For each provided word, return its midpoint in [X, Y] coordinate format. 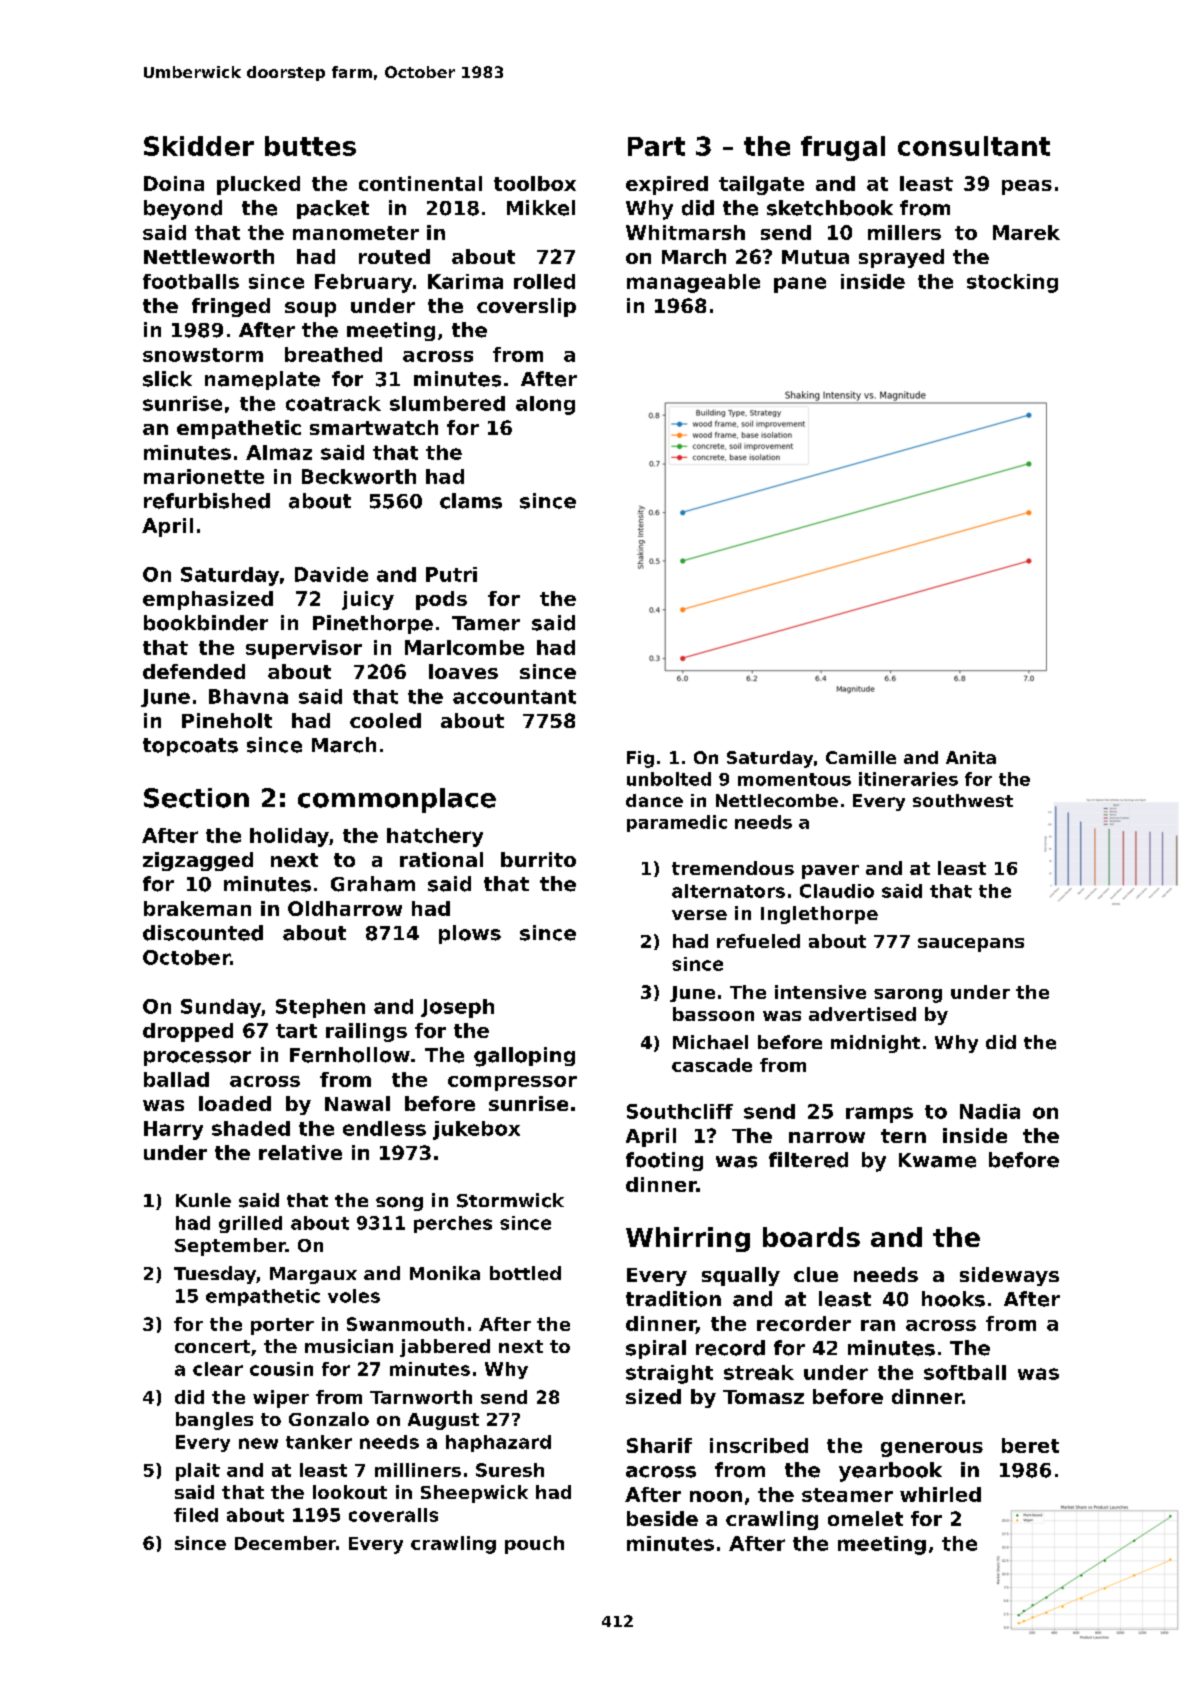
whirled [940, 1494]
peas [1027, 187]
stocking [1012, 283]
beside [662, 1518]
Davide [331, 574]
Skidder [199, 146]
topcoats [190, 747]
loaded [235, 1103]
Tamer [486, 623]
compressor [512, 1083]
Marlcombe [464, 647]
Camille [861, 757]
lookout [350, 1492]
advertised [862, 1014]
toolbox [535, 183]
